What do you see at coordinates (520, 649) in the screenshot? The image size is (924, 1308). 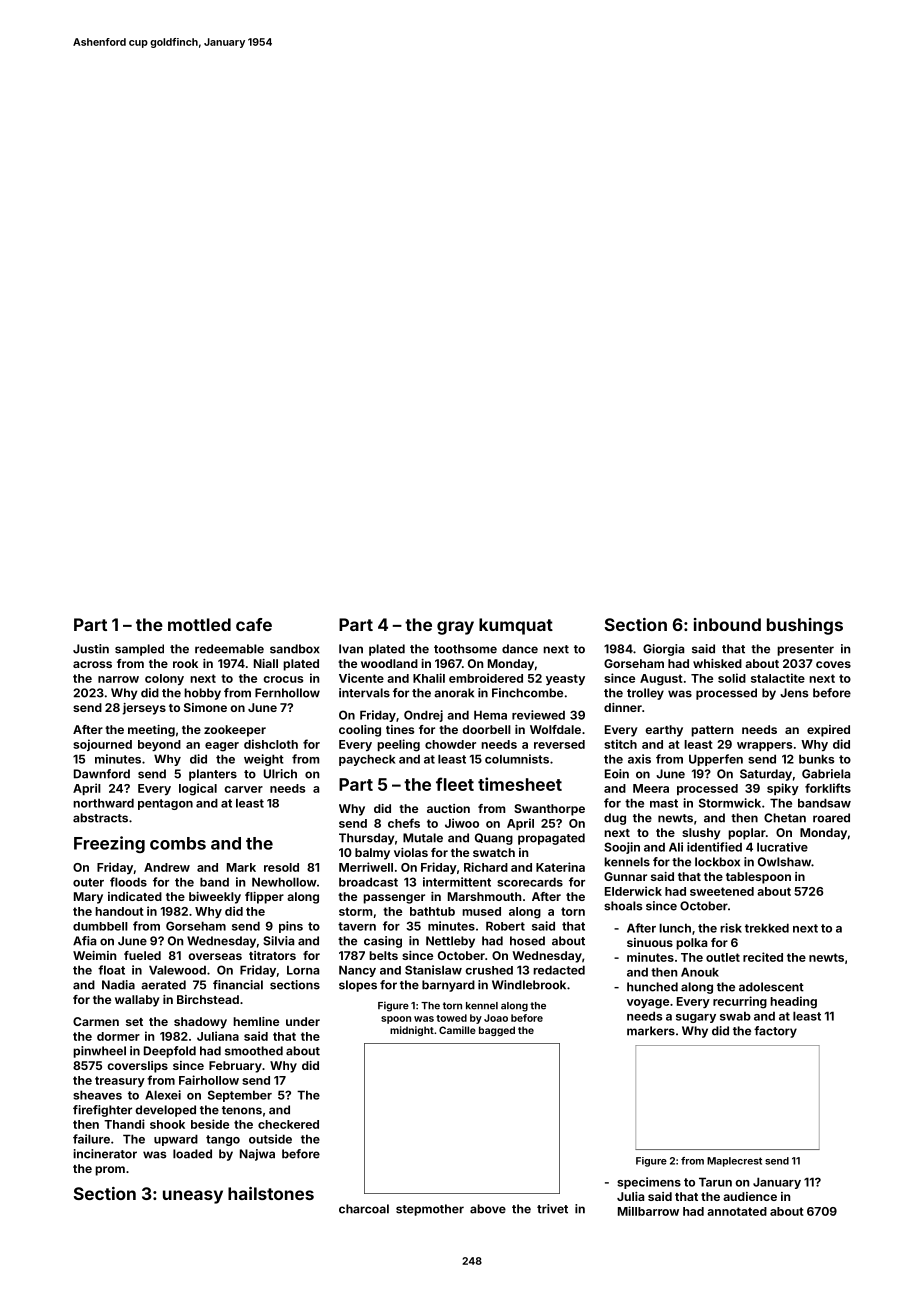 I see `dance` at bounding box center [520, 649].
